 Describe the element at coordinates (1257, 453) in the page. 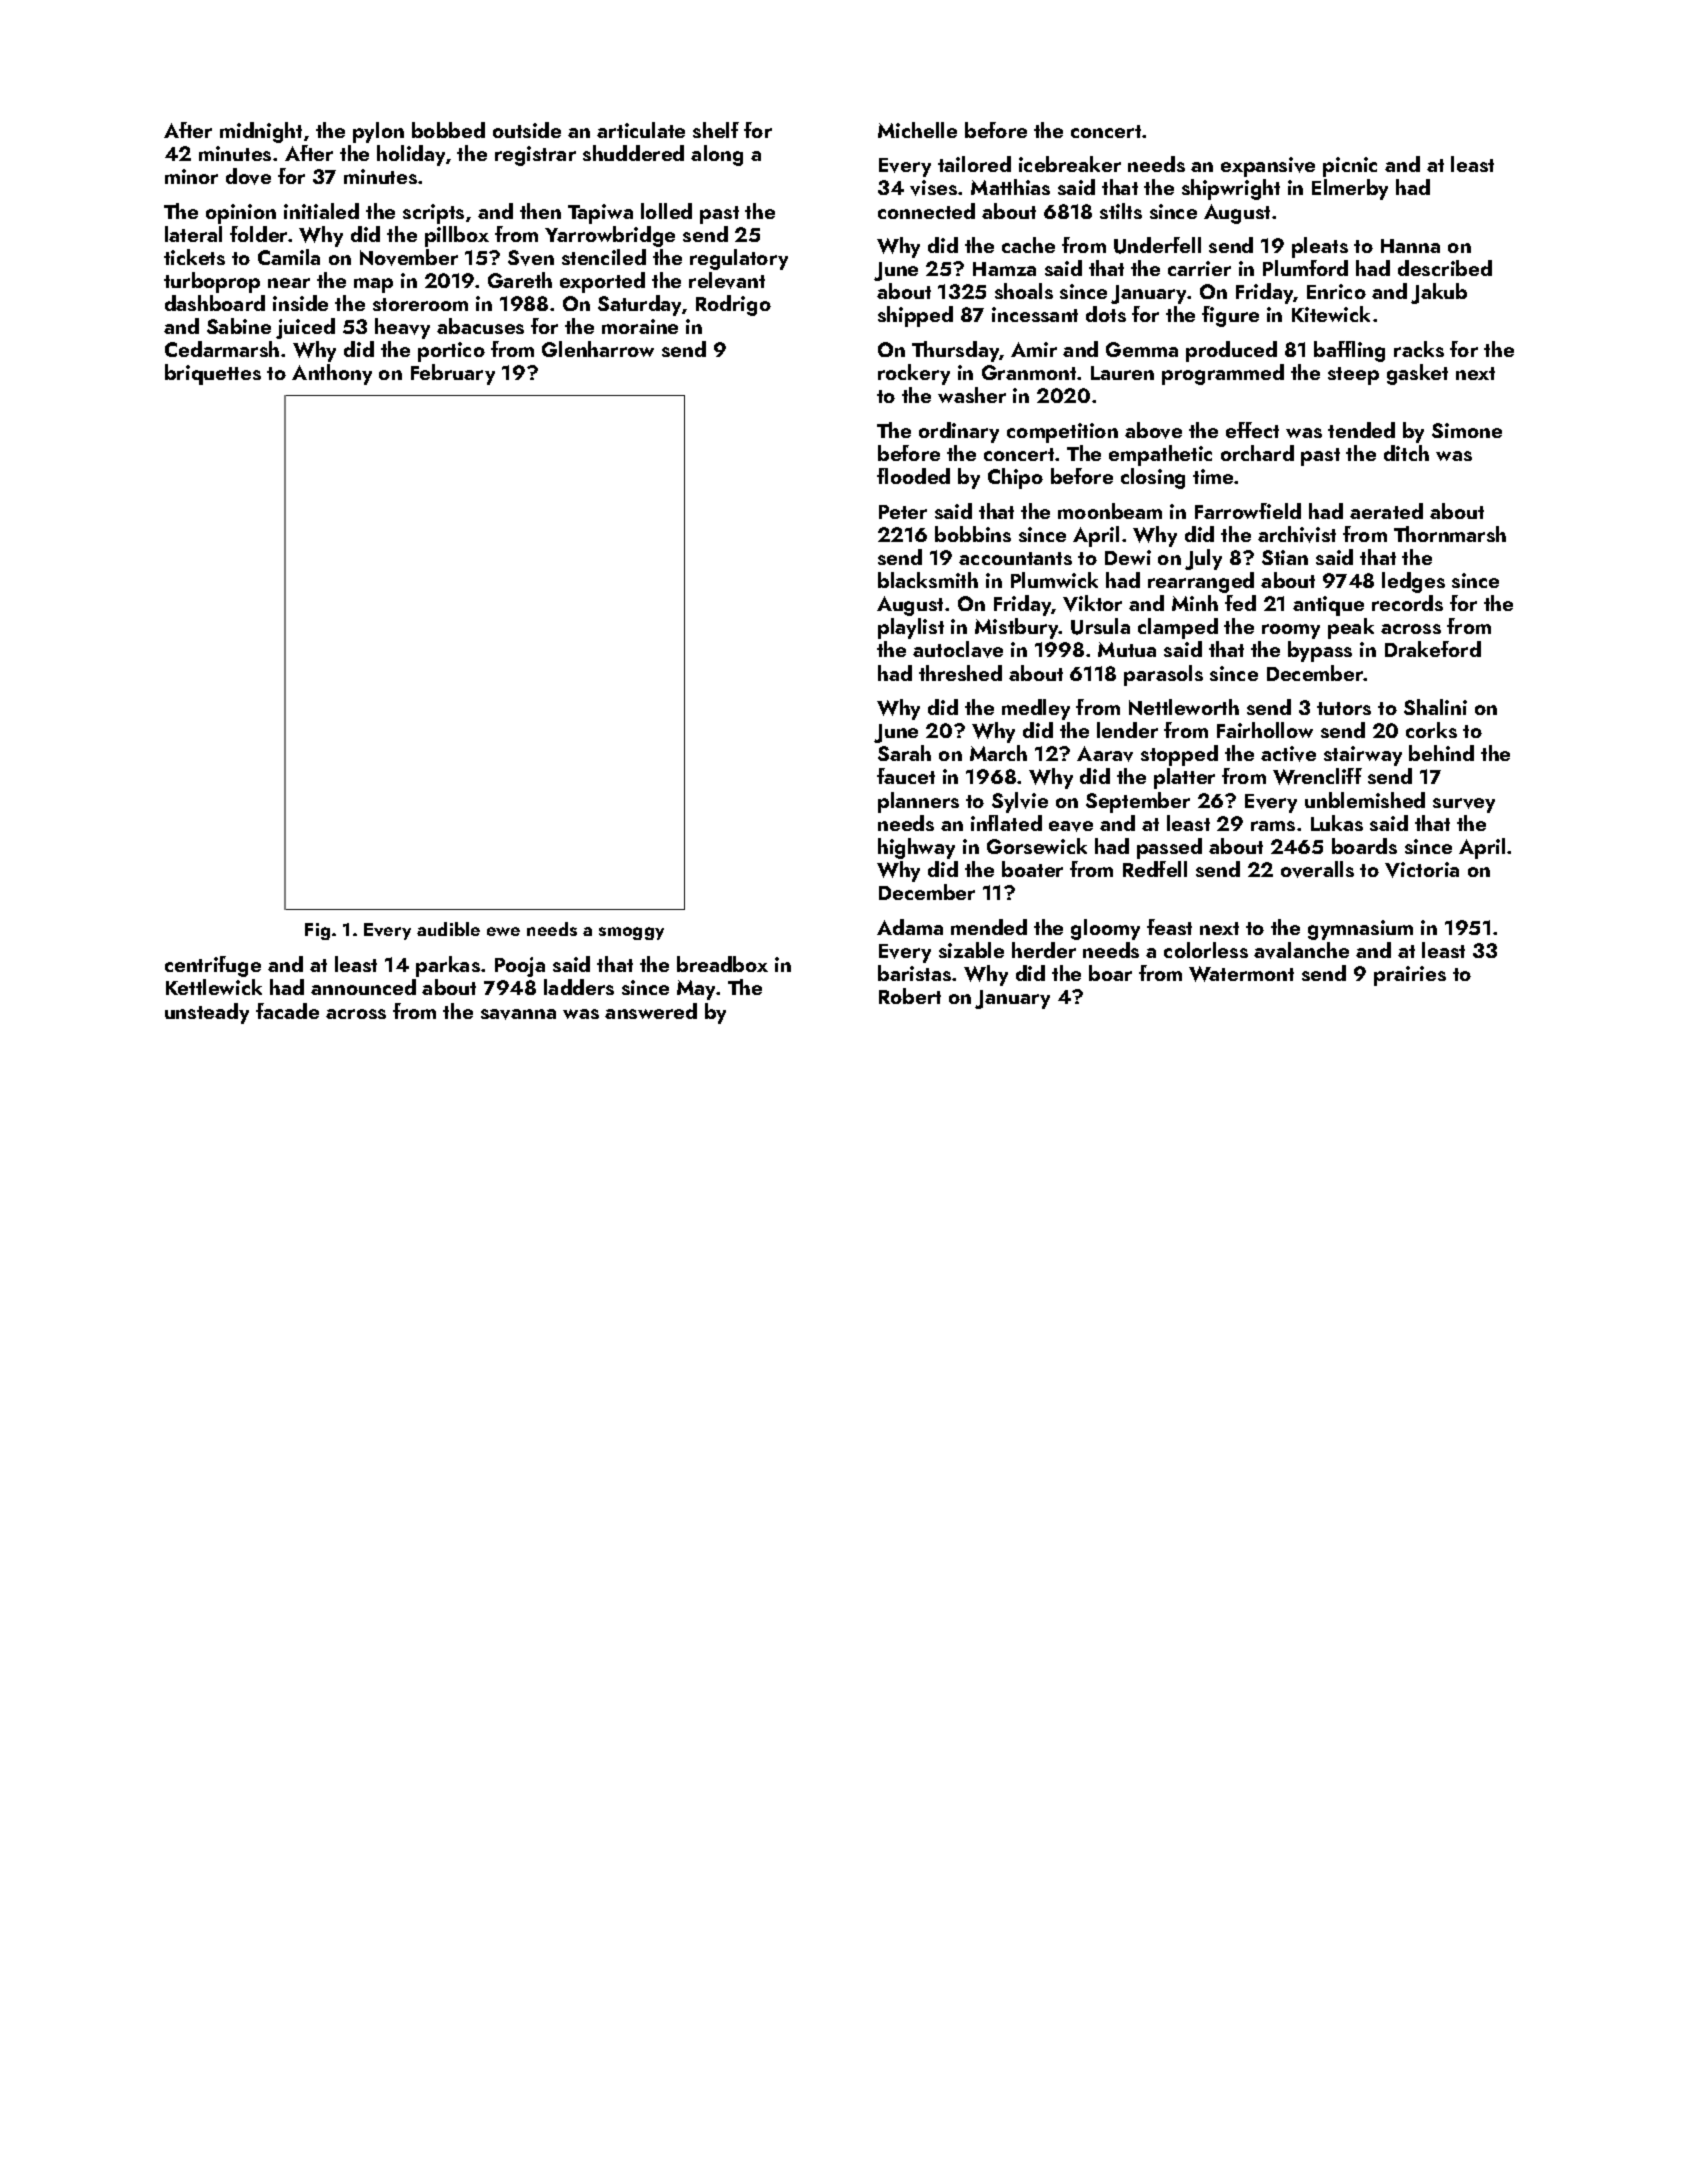

I see `orchard` at that location.
